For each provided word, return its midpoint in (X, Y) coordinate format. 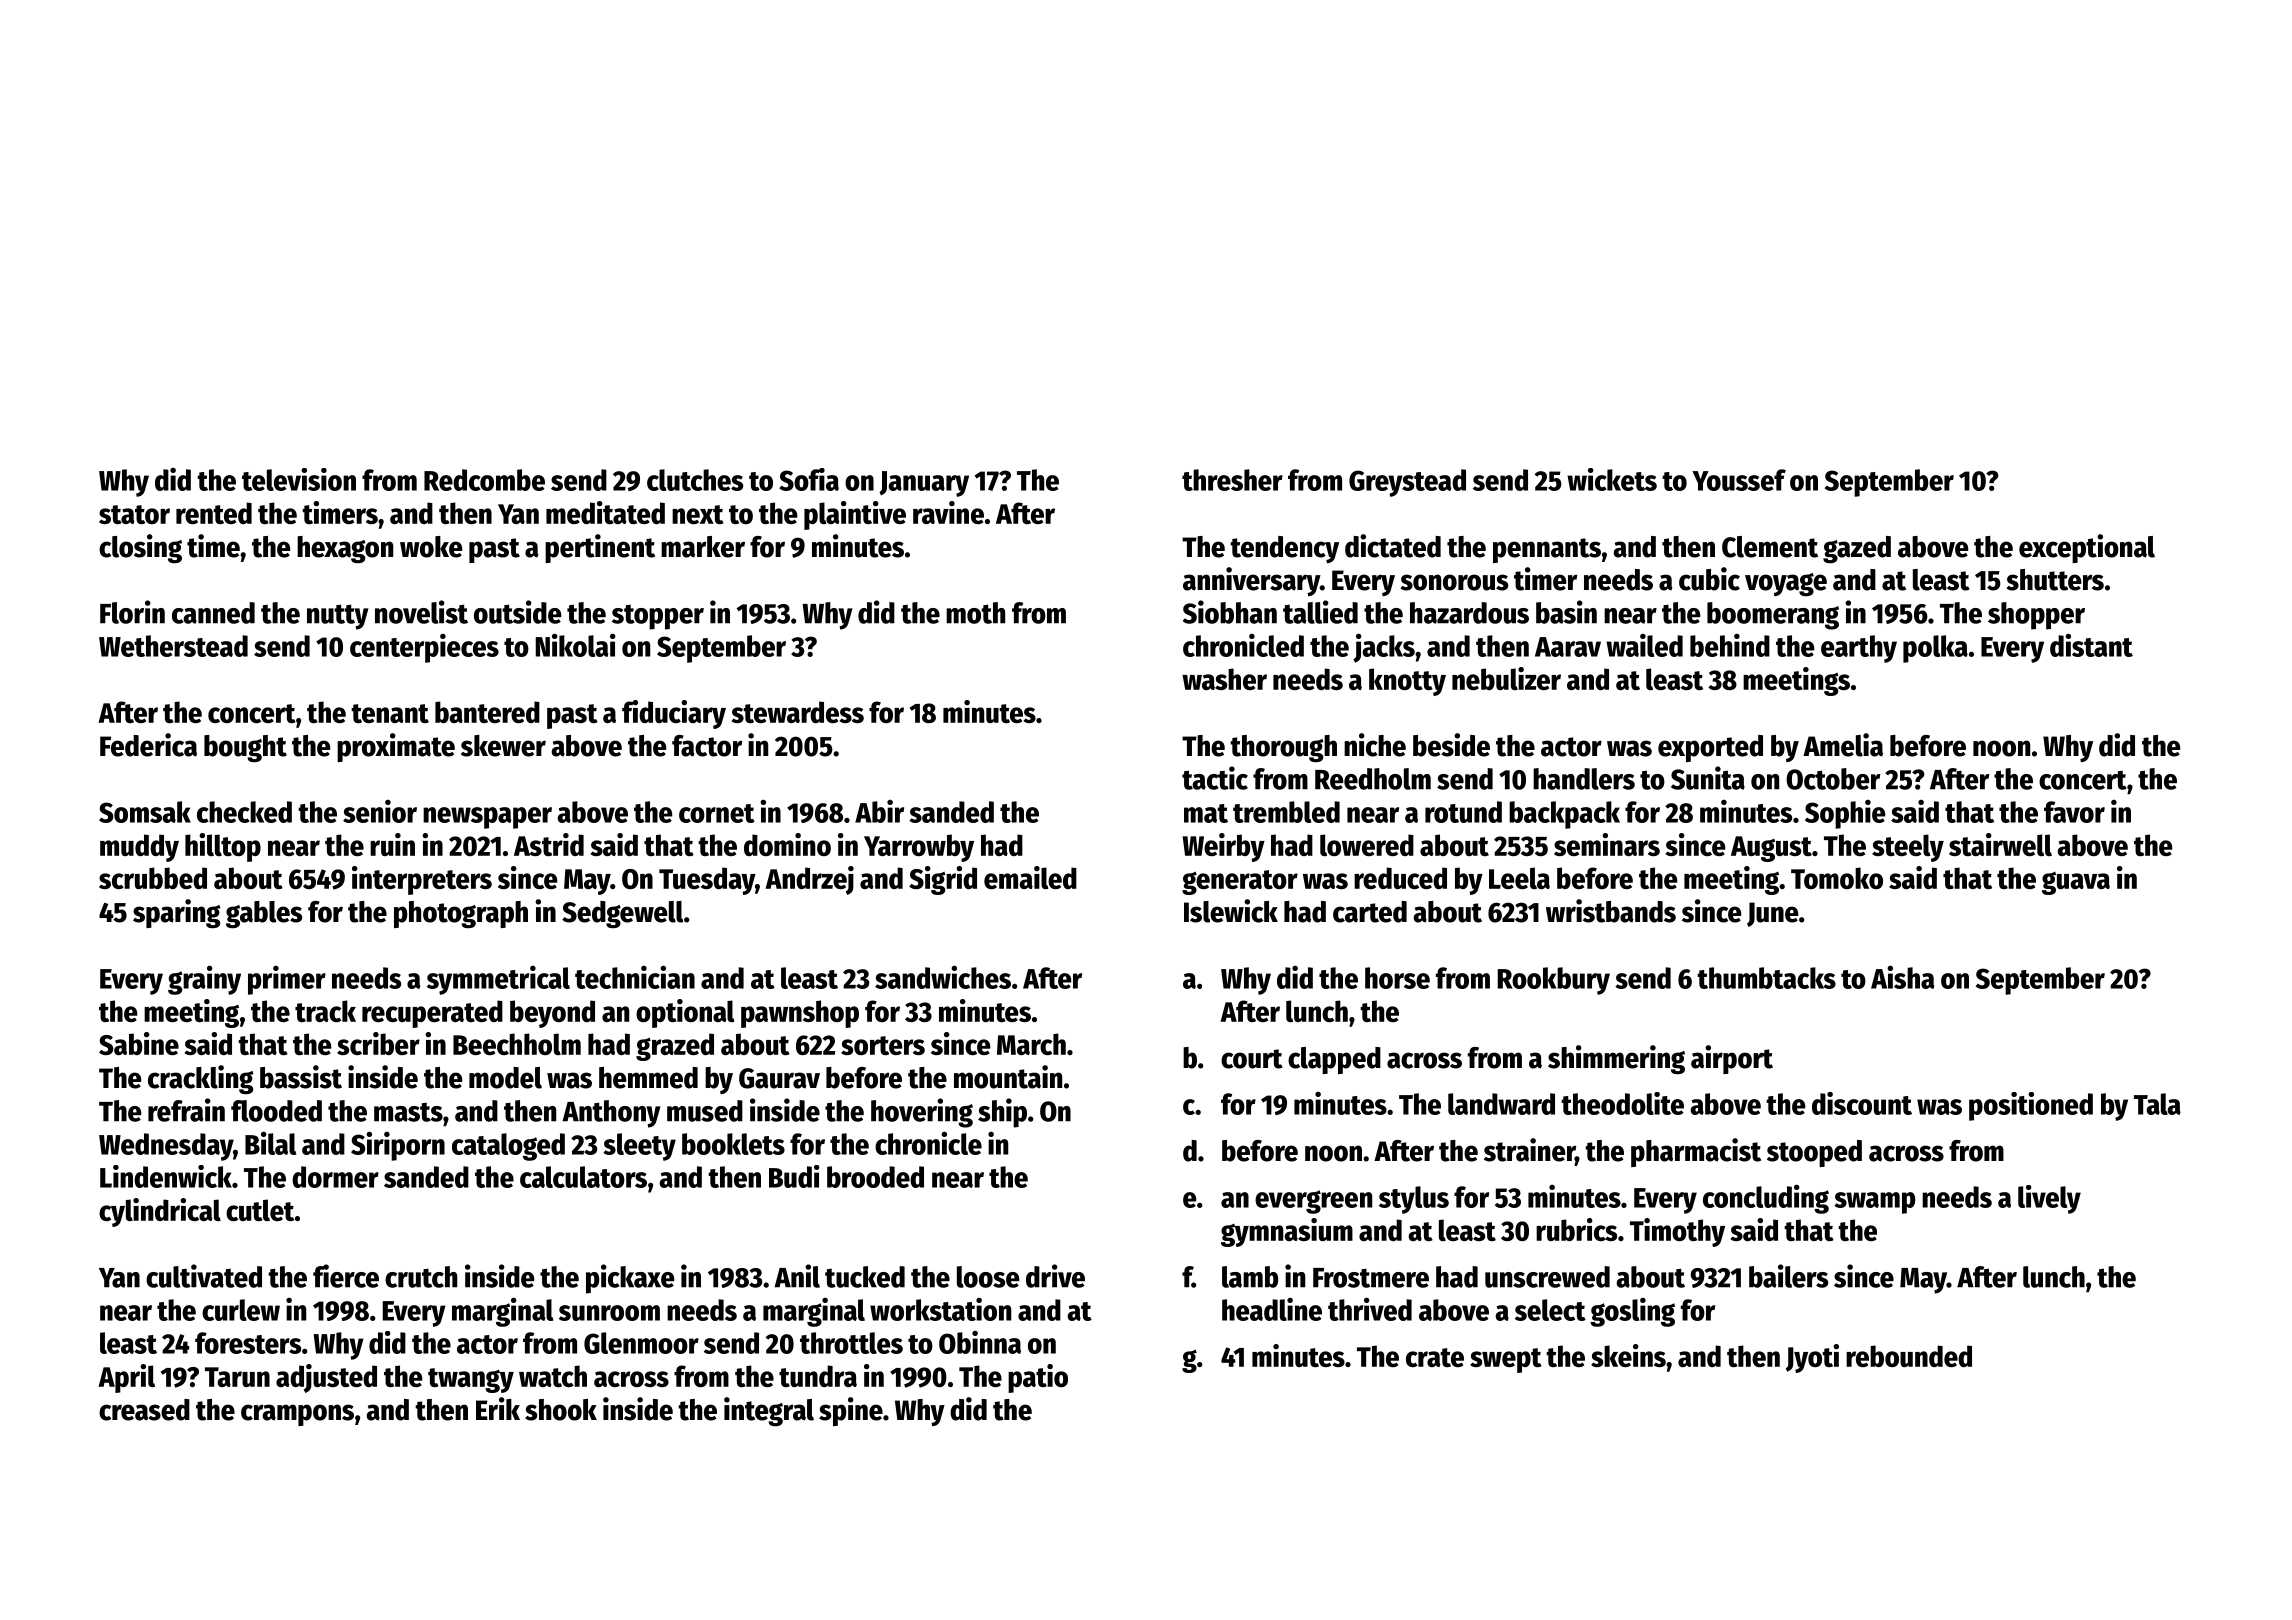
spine (851, 1411)
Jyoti (1812, 1358)
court (1252, 1059)
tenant (390, 713)
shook (561, 1410)
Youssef (1739, 480)
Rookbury (1553, 981)
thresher (1232, 480)
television (299, 479)
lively (2049, 1199)
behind (1730, 645)
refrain (186, 1110)
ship (1002, 1113)
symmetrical (498, 980)
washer (1224, 679)
